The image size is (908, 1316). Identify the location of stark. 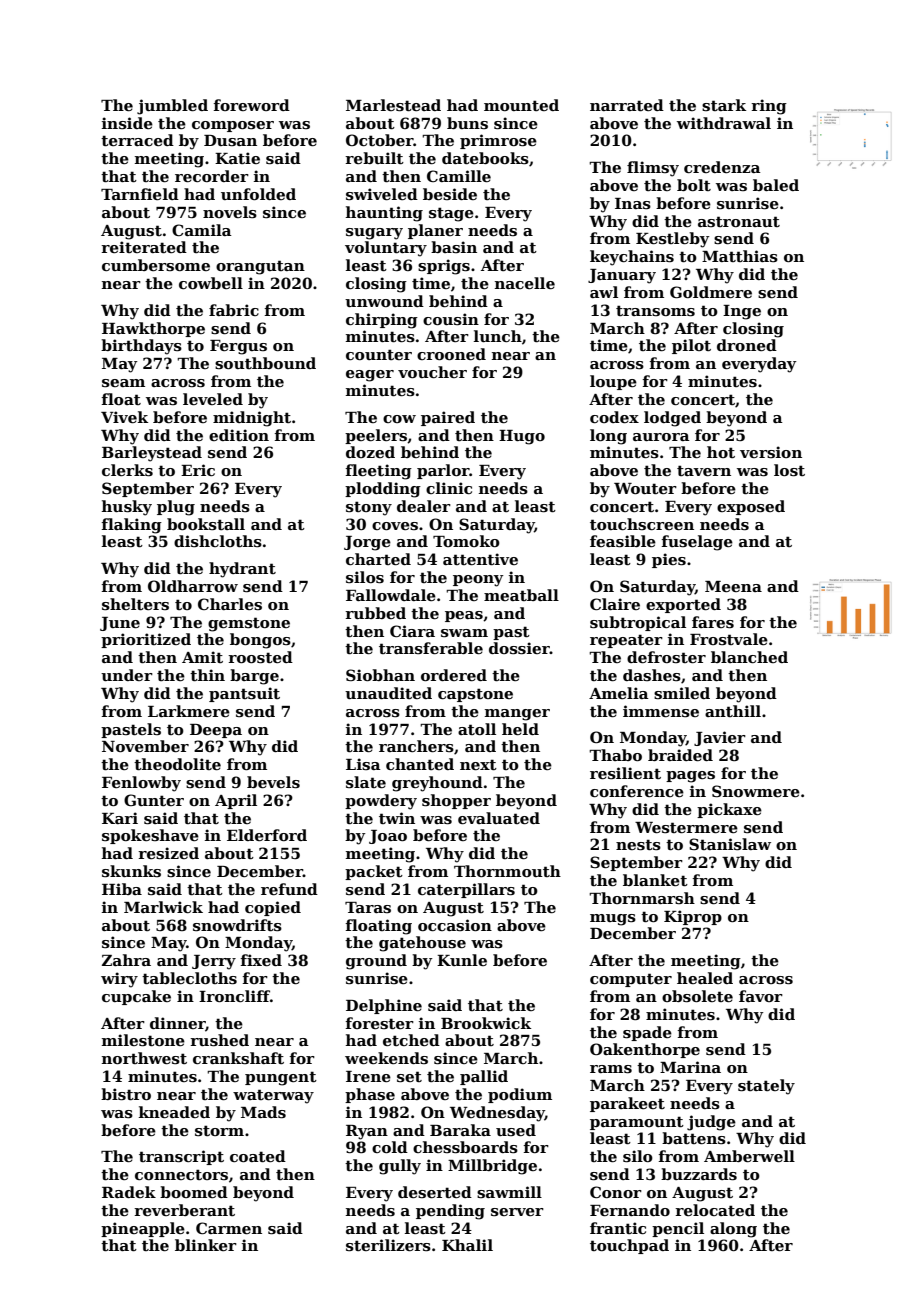
(724, 105).
